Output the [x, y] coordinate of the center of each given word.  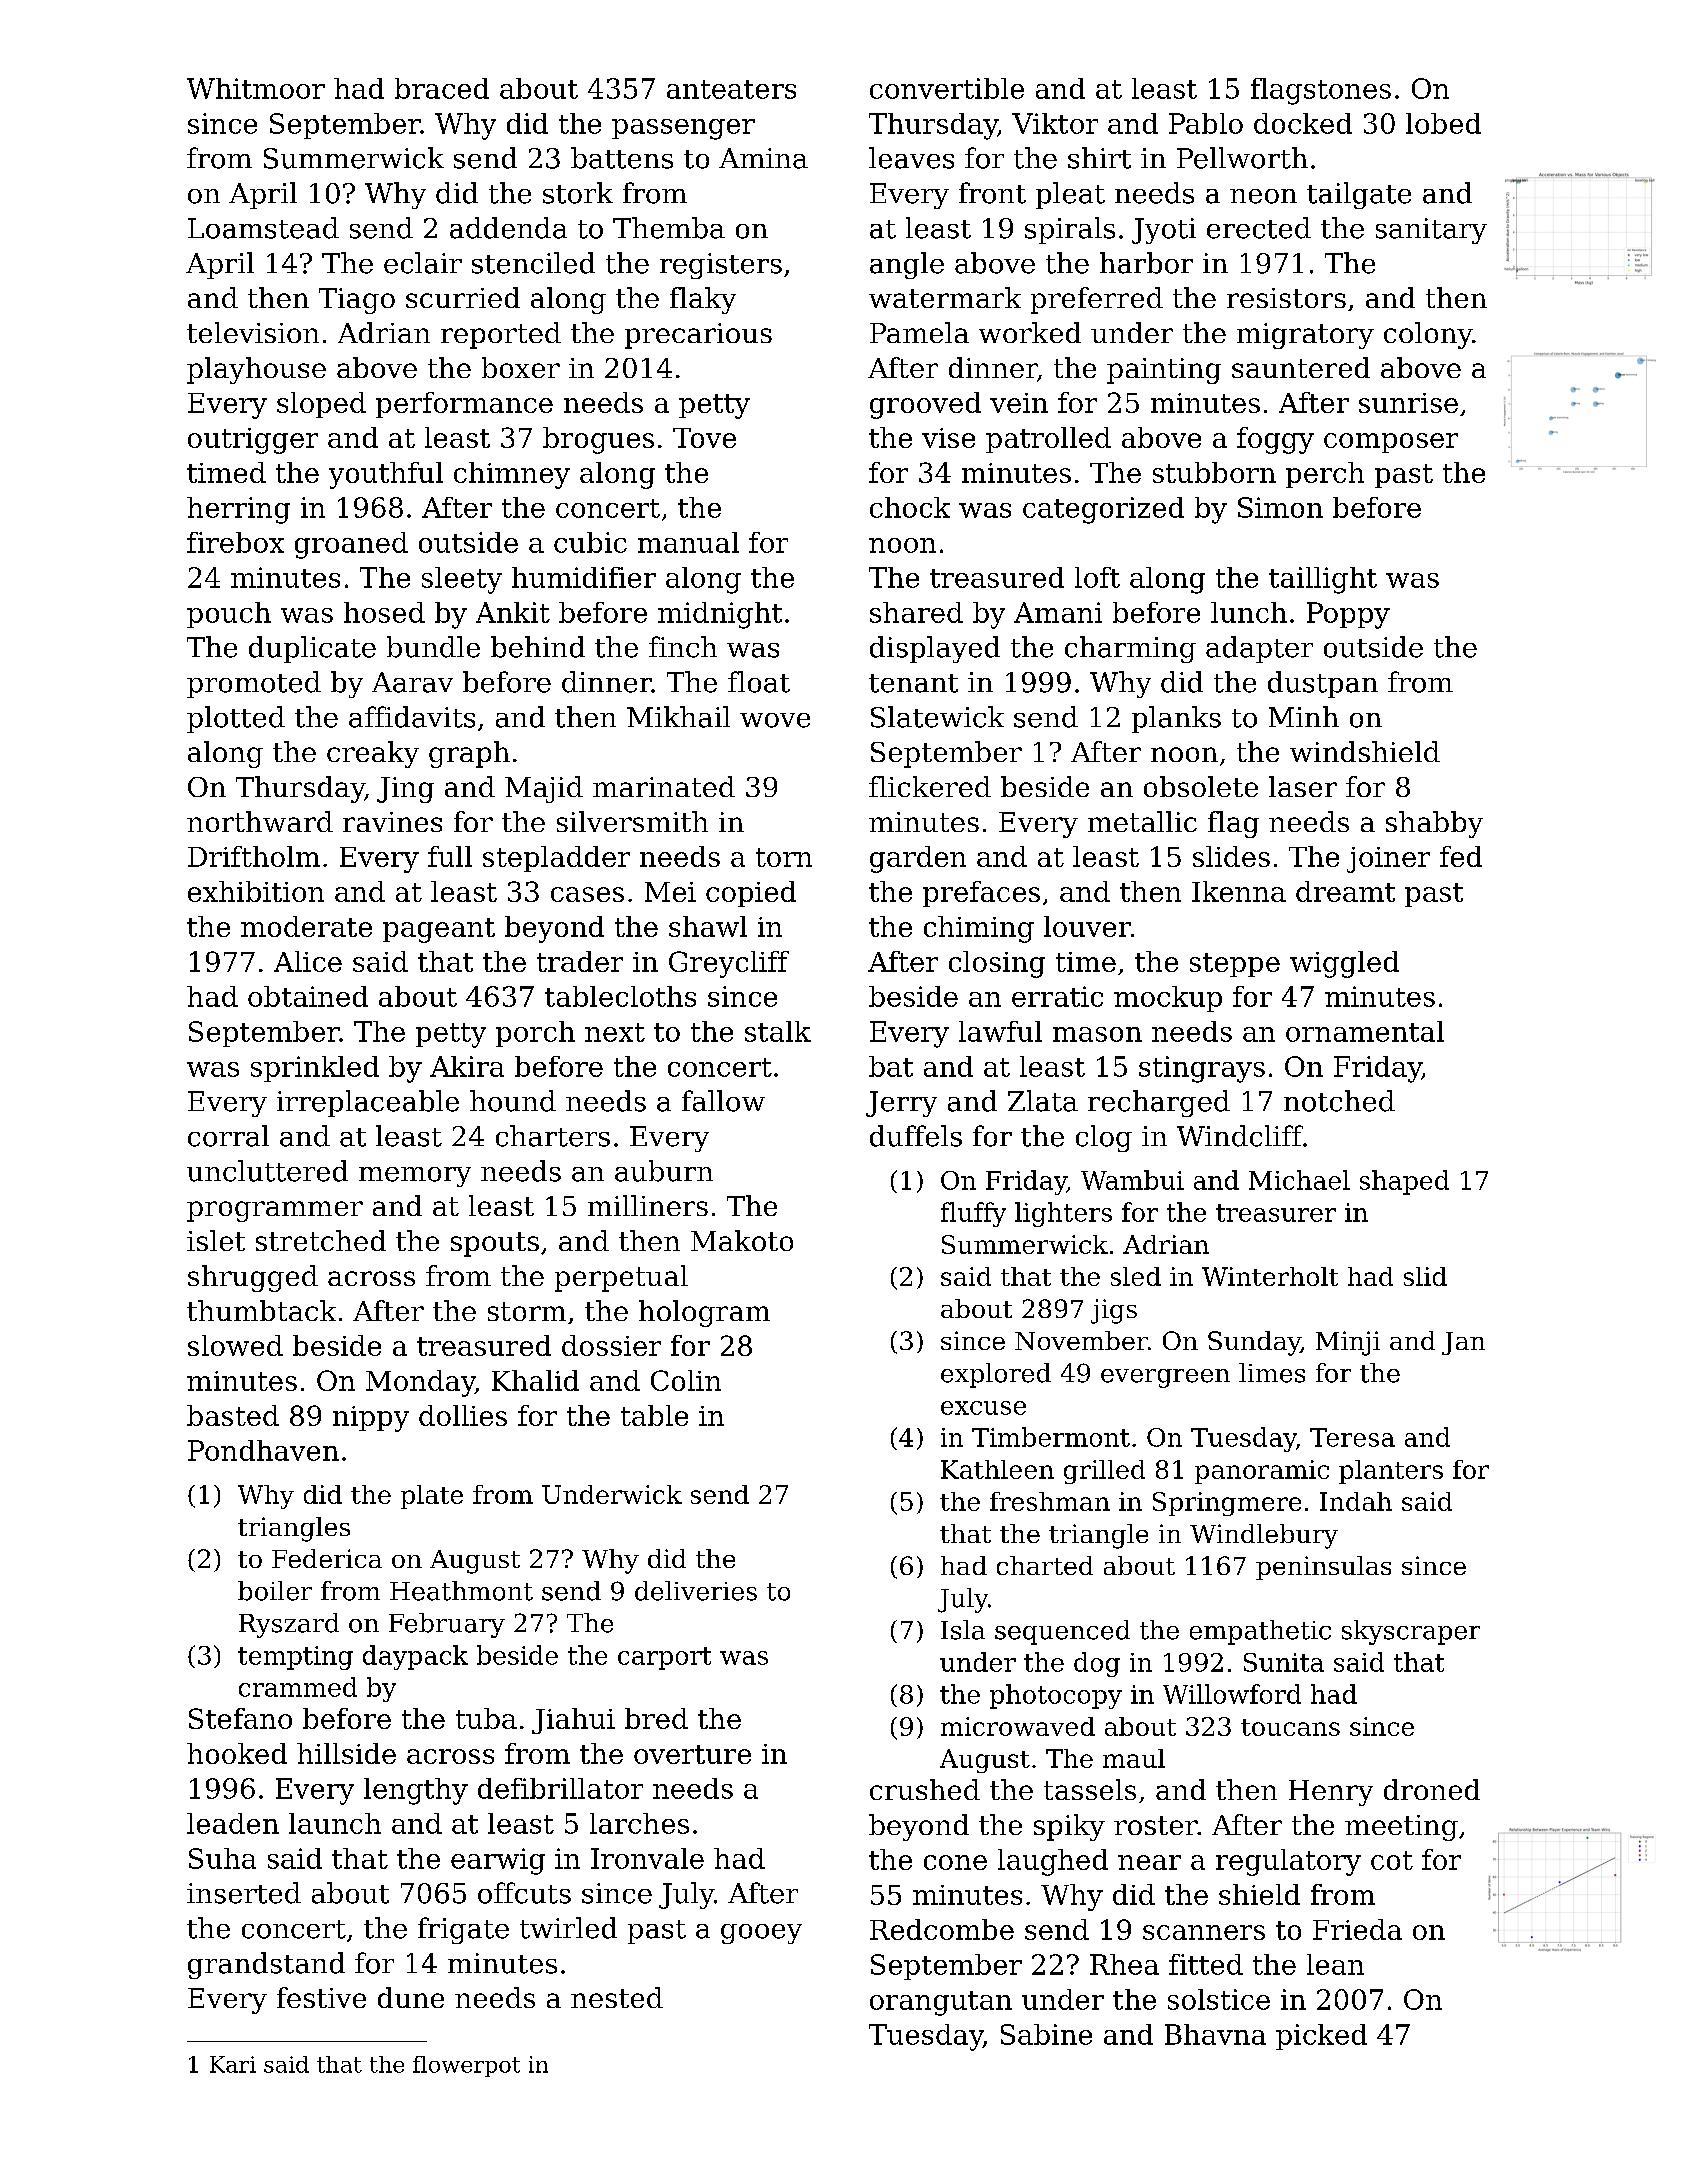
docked [1303, 123]
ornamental [1365, 1031]
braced [442, 88]
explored [996, 1375]
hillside [346, 1753]
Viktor [1055, 123]
